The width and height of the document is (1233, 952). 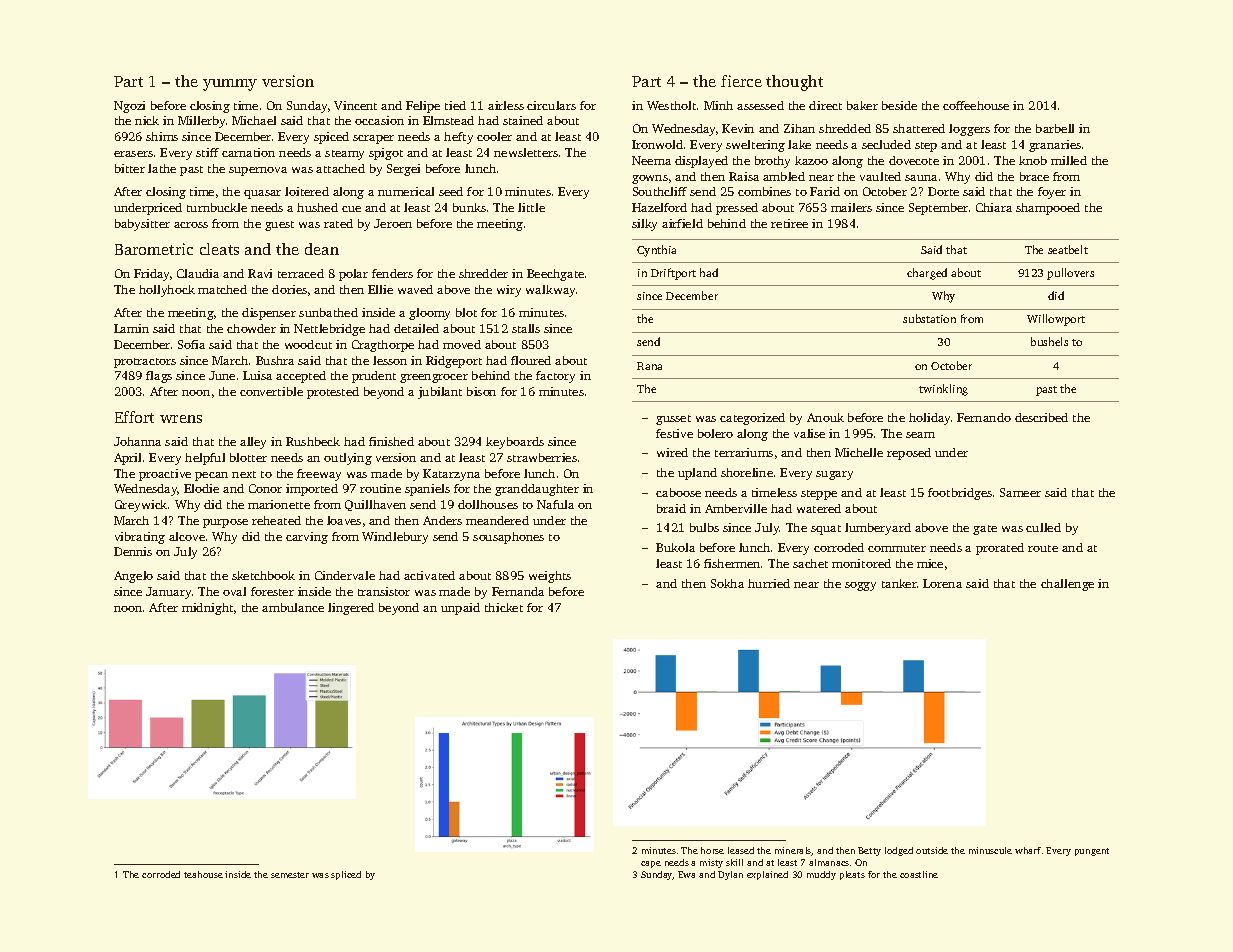 What do you see at coordinates (290, 875) in the document?
I see `semester` at bounding box center [290, 875].
